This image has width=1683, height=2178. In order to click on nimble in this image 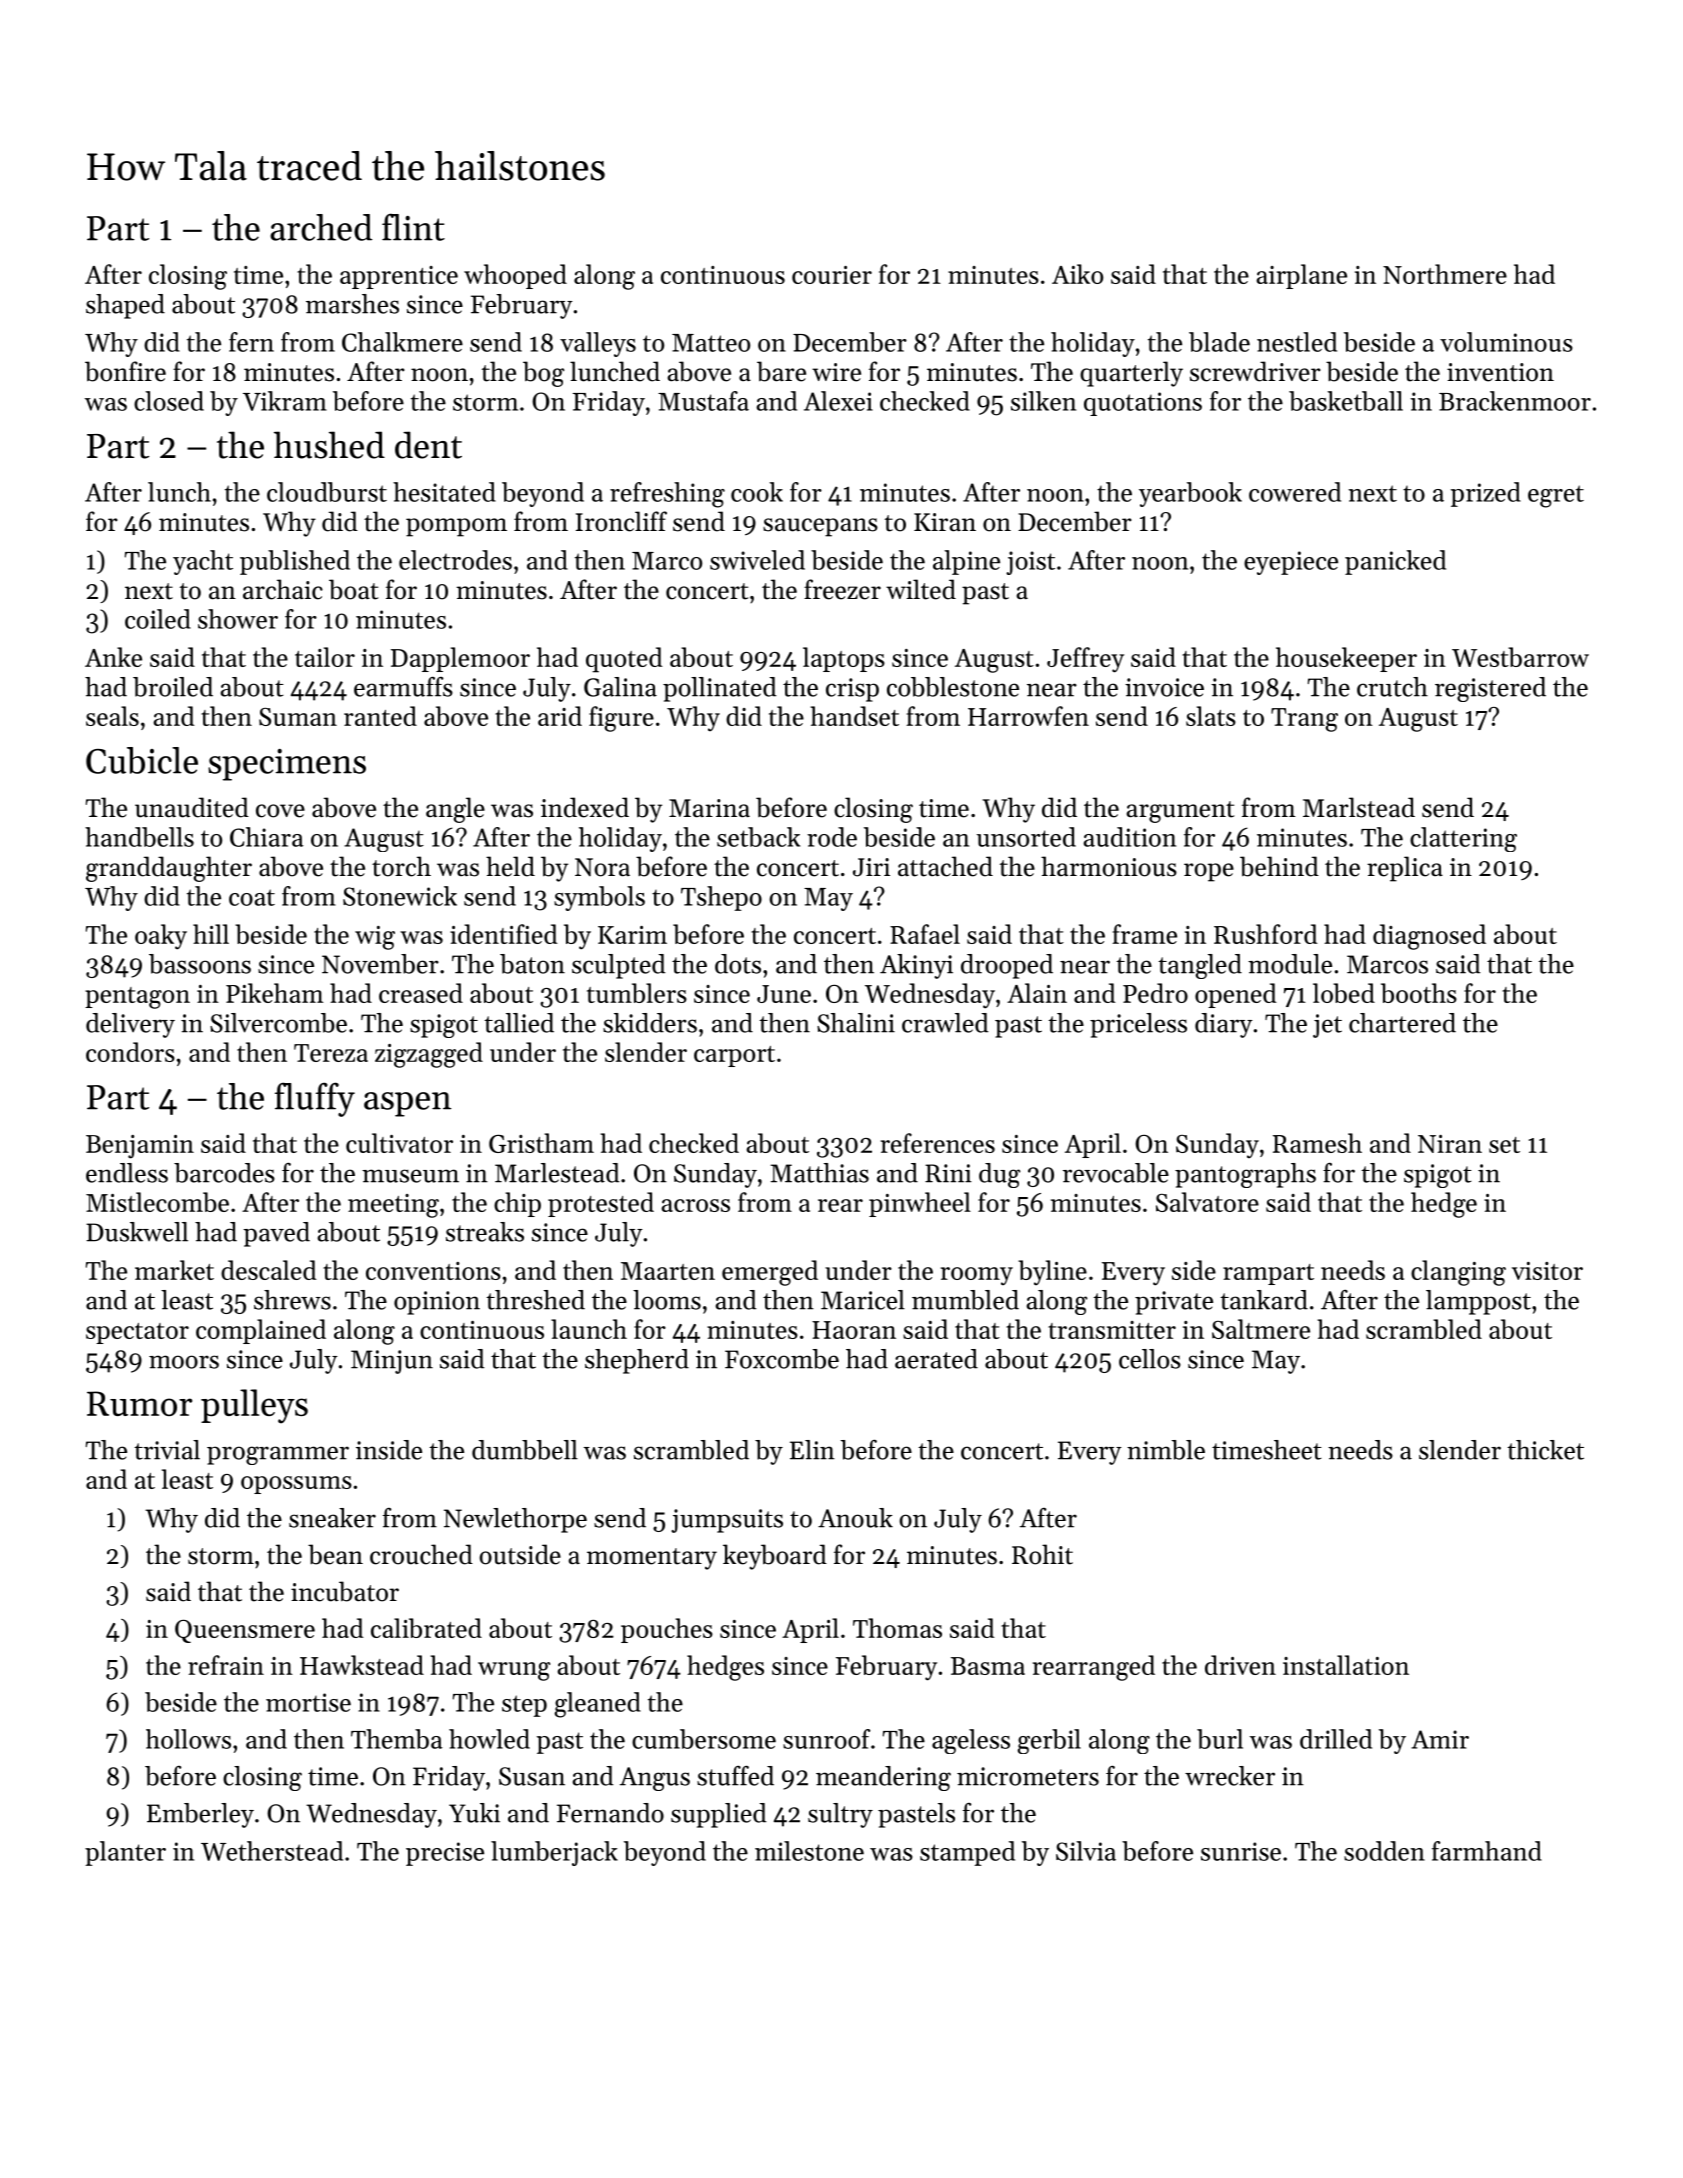, I will do `click(1166, 1450)`.
